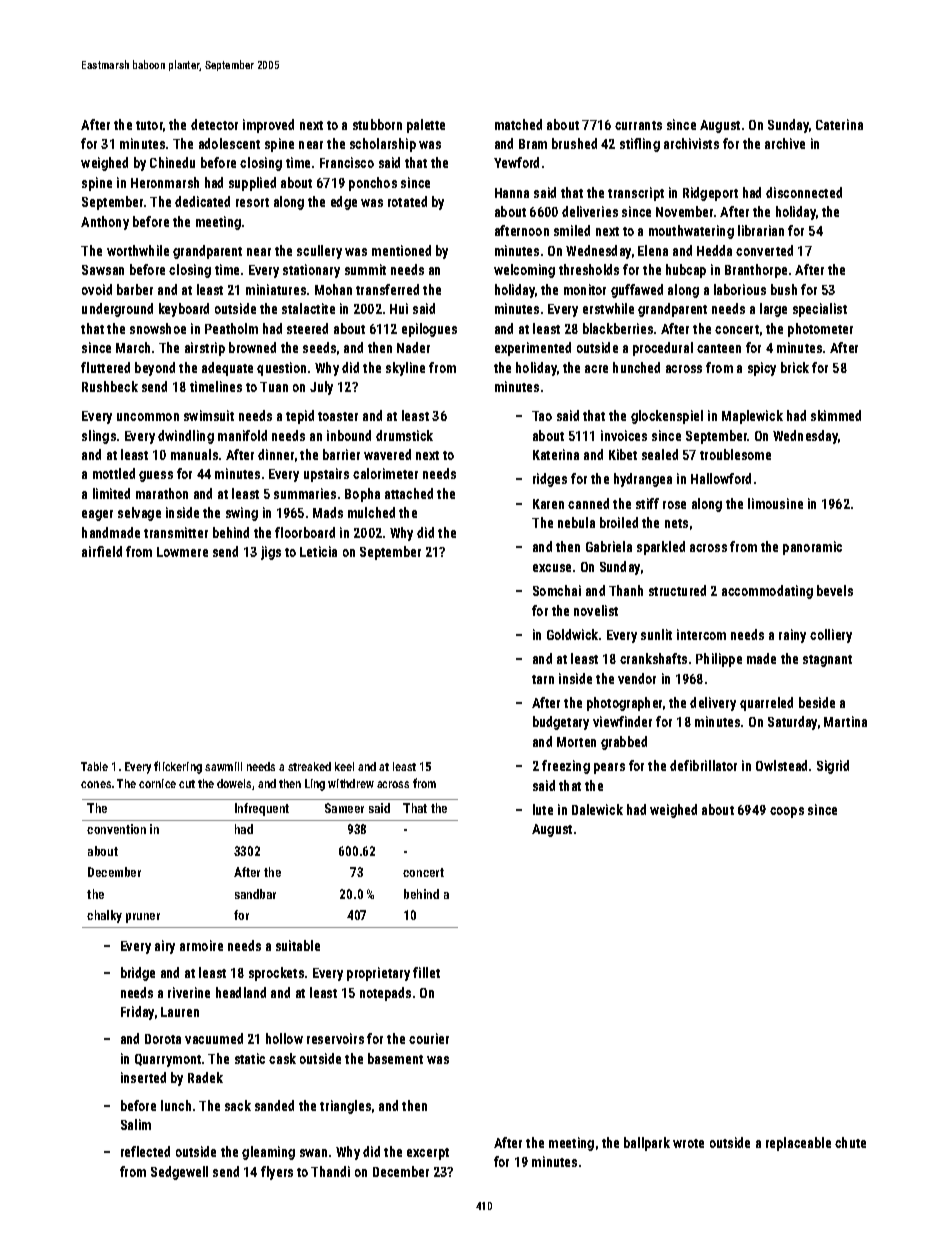  What do you see at coordinates (661, 548) in the page?
I see `sparkled` at bounding box center [661, 548].
